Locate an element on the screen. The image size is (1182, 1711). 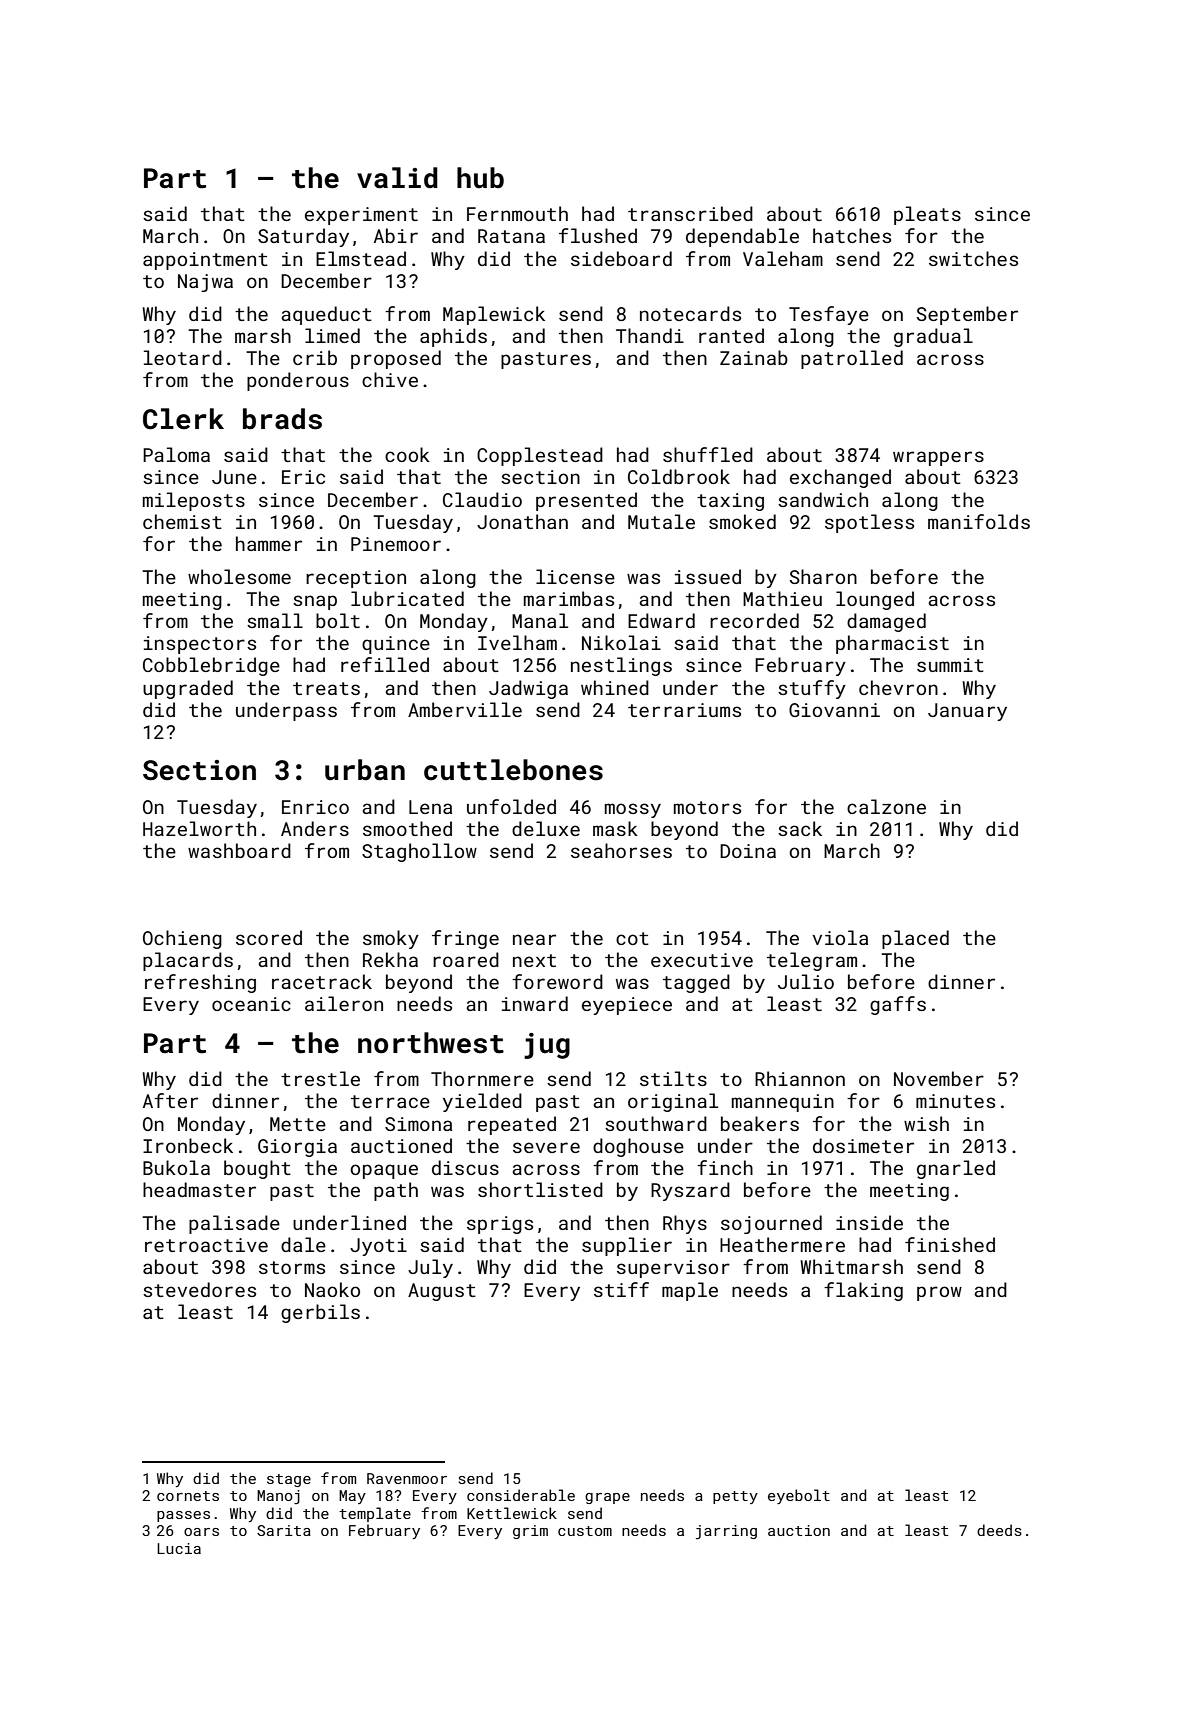
stevedores is located at coordinates (199, 1289).
